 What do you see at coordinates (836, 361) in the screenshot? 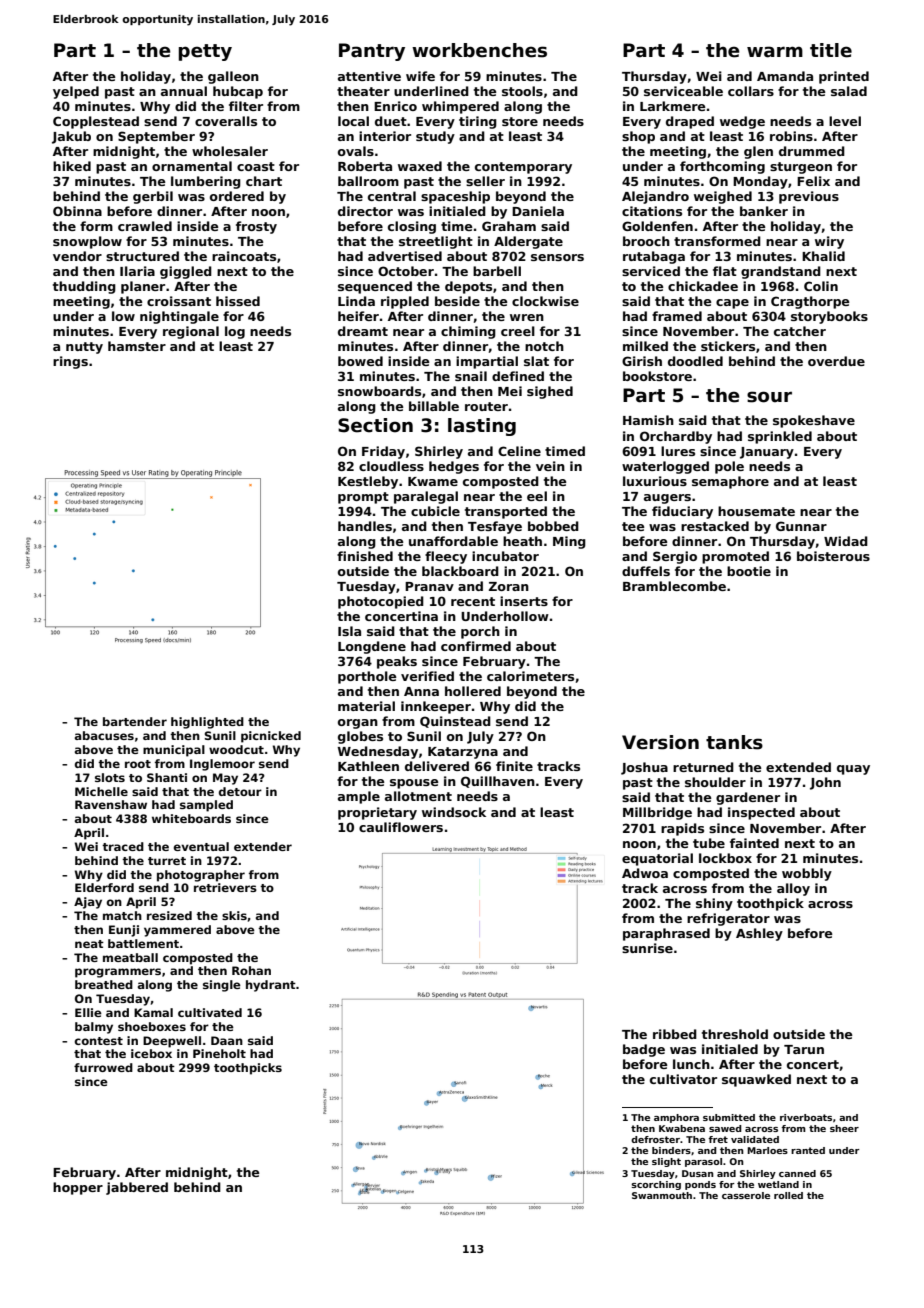
I see `overdue` at bounding box center [836, 361].
